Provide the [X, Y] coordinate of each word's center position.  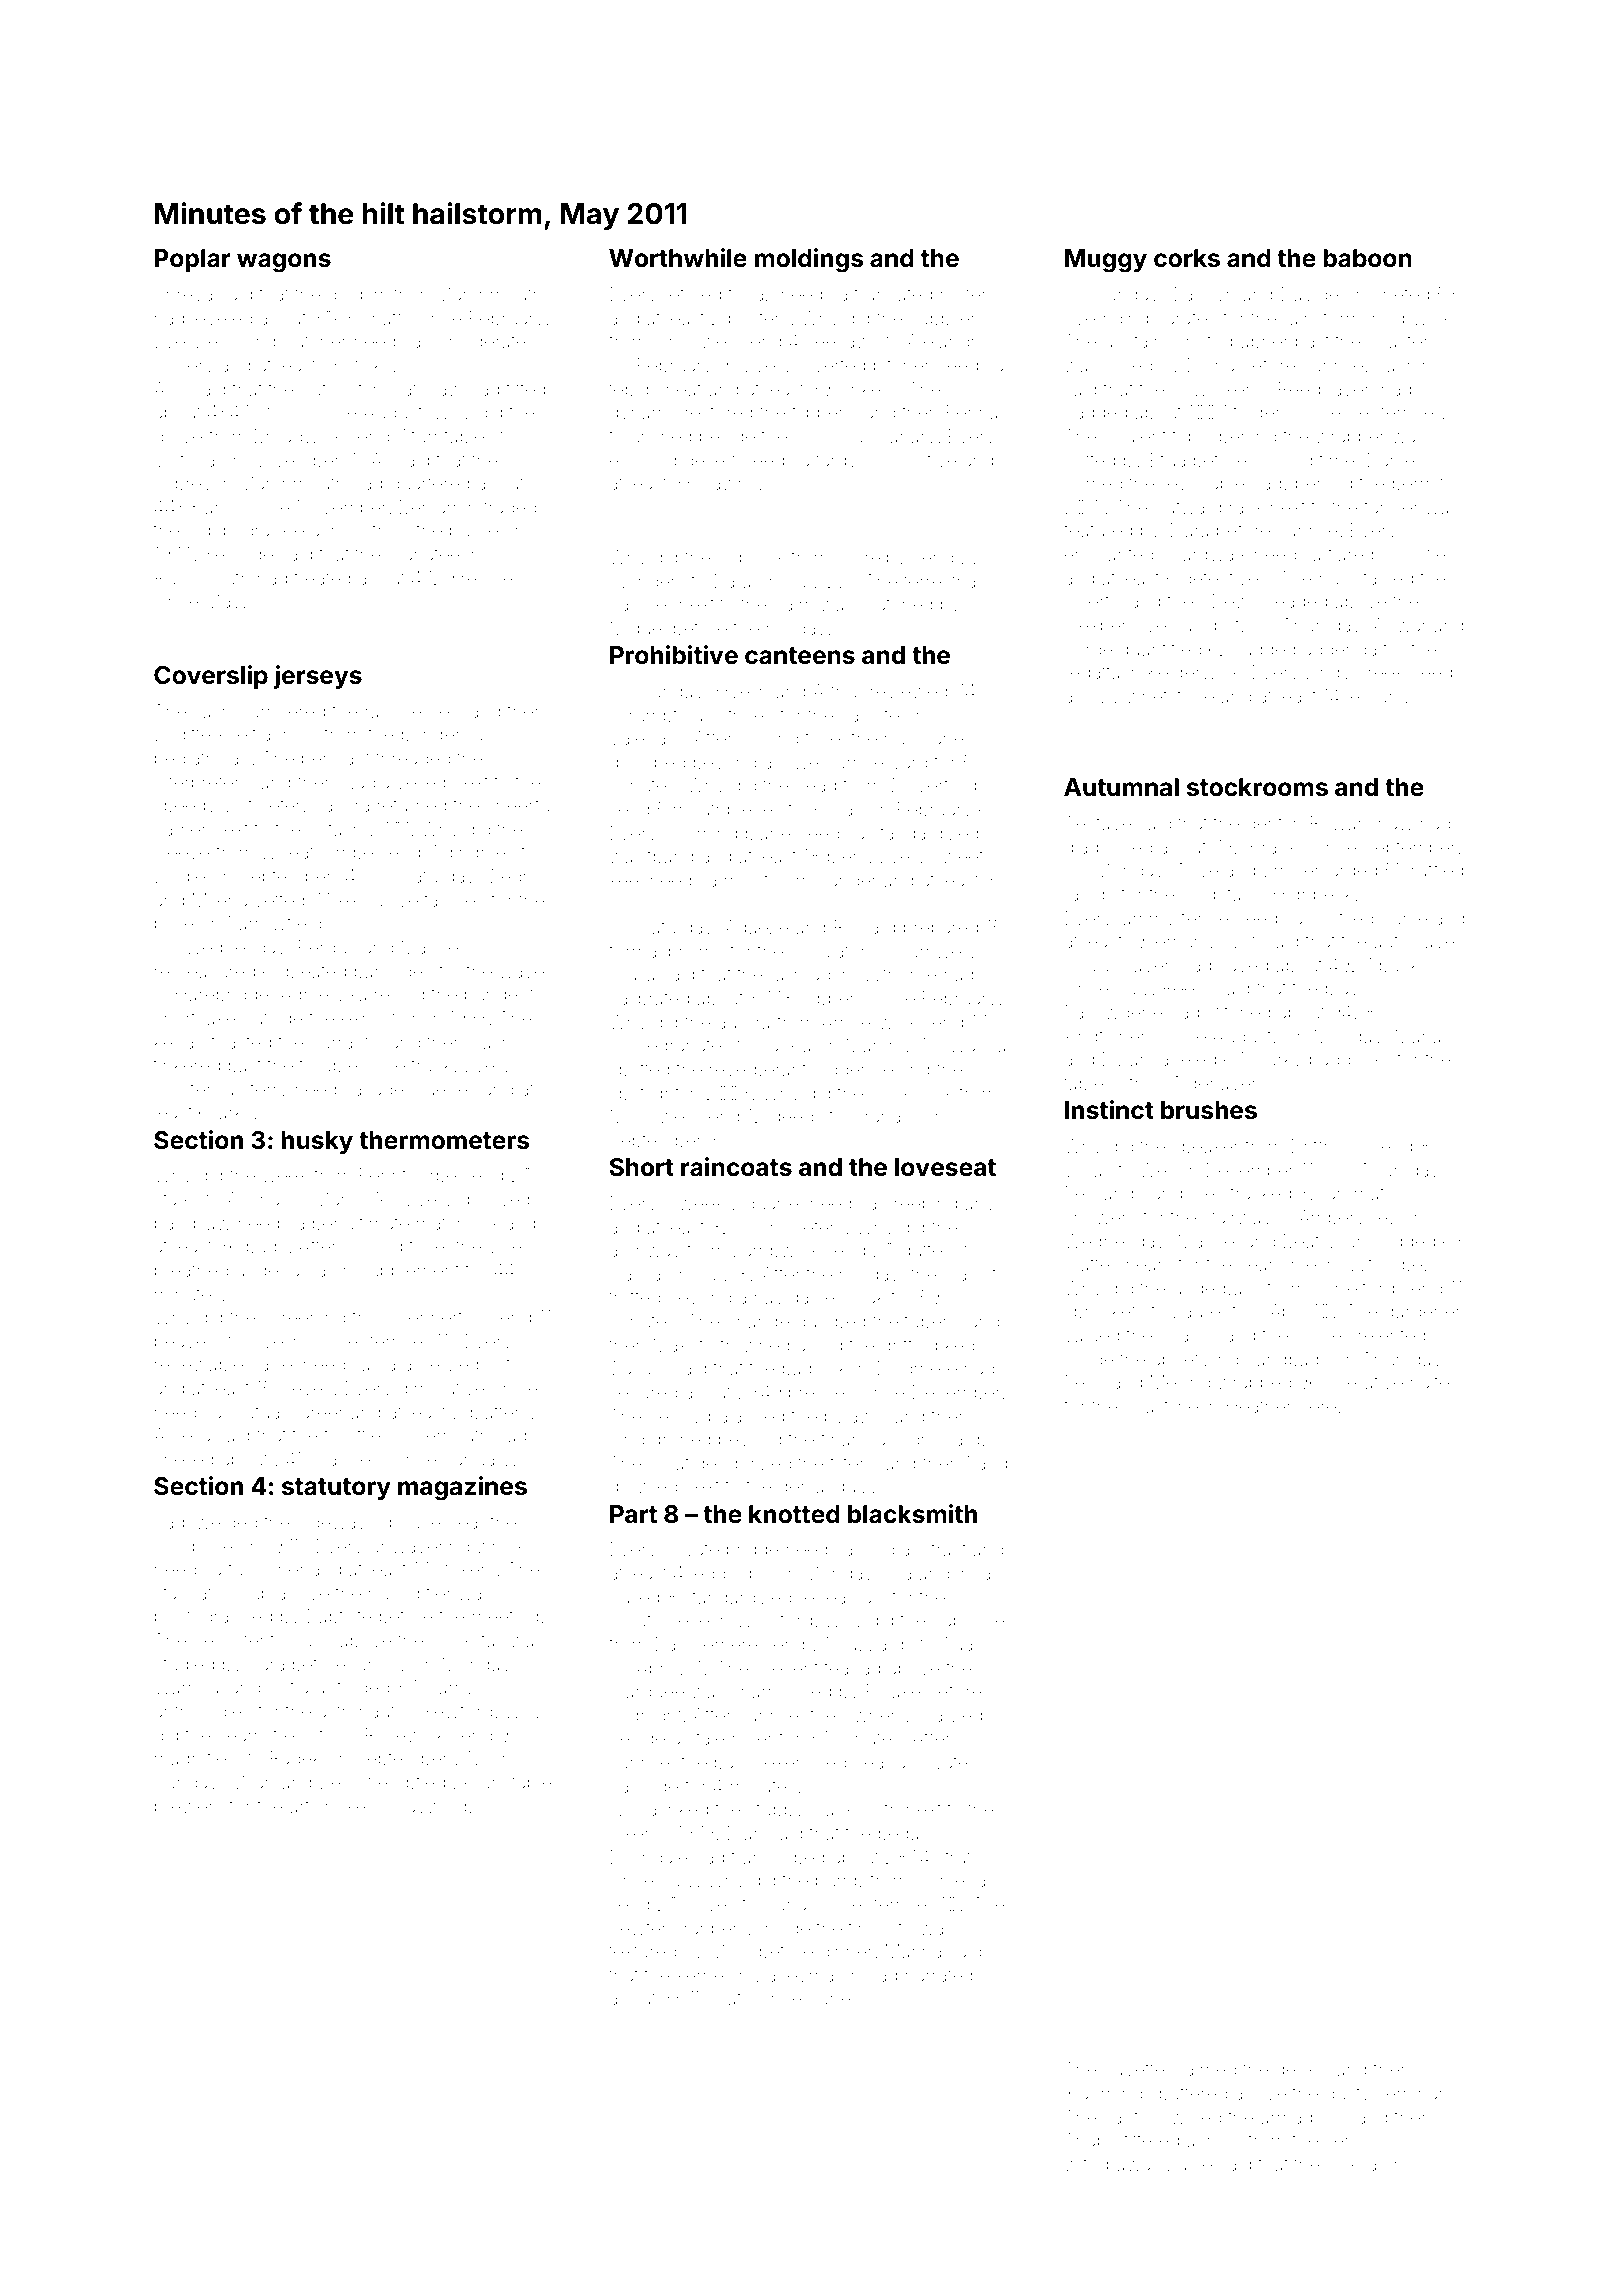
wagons [284, 263]
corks [1187, 258]
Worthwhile [678, 258]
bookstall [467, 1640]
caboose [969, 1620]
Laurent [1205, 1311]
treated [322, 578]
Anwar [1400, 625]
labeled [1186, 1059]
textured [642, 1951]
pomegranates [670, 1047]
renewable [199, 1364]
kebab [180, 1042]
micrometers [792, 1227]
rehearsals [842, 1597]
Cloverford [932, 784]
